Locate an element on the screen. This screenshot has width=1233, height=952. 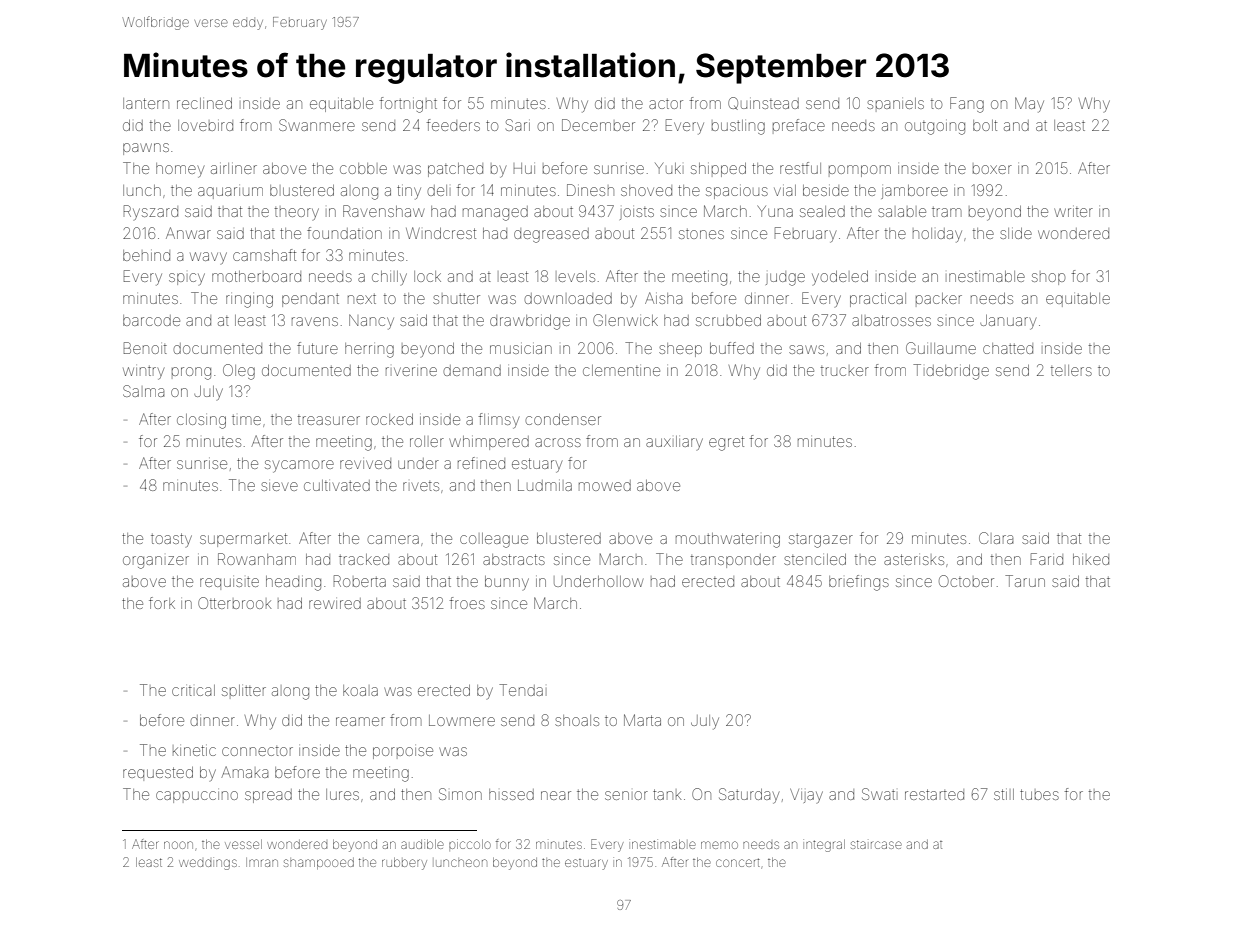
weddings is located at coordinates (208, 864).
